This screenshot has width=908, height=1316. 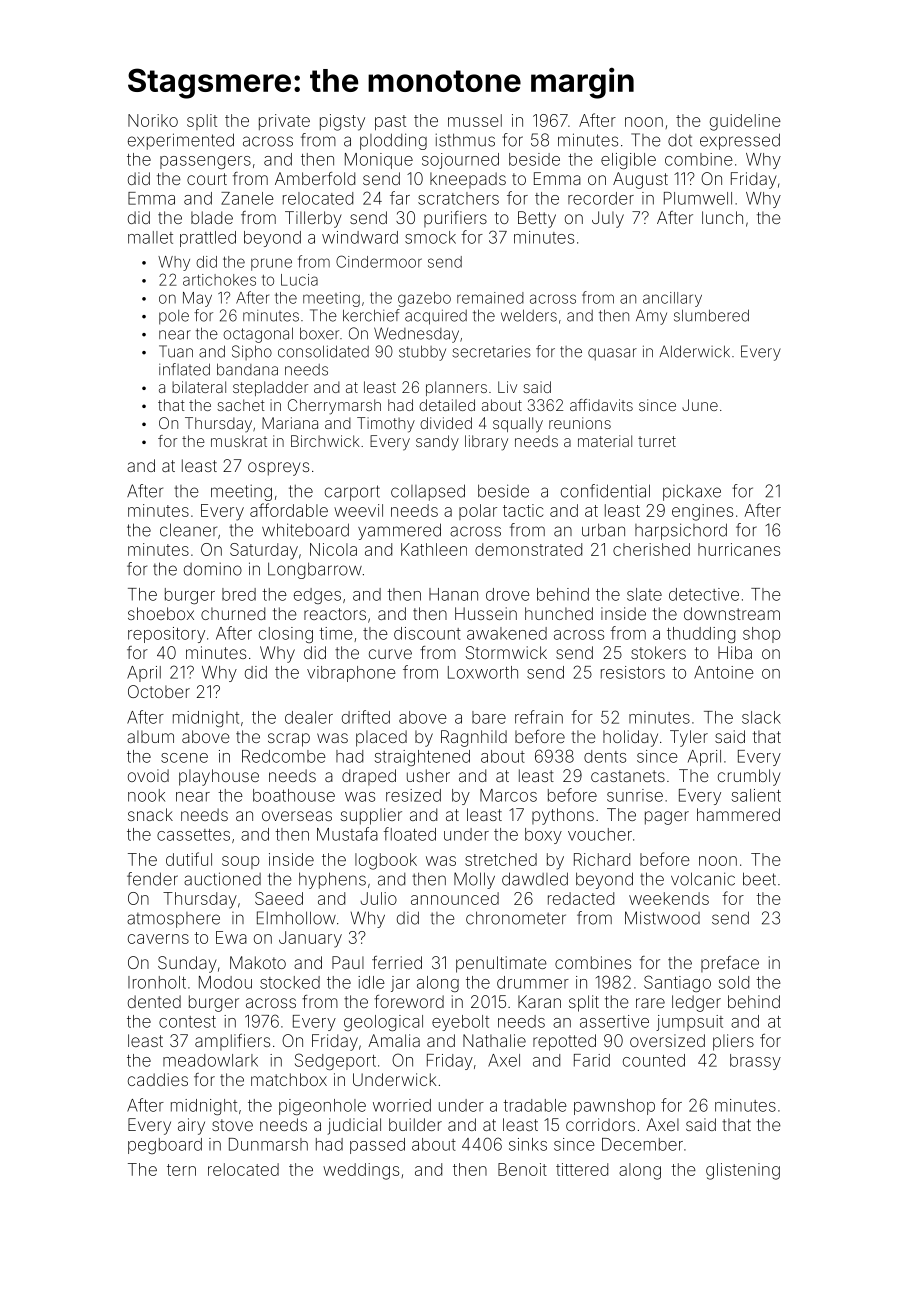 I want to click on glistening, so click(x=743, y=1171).
